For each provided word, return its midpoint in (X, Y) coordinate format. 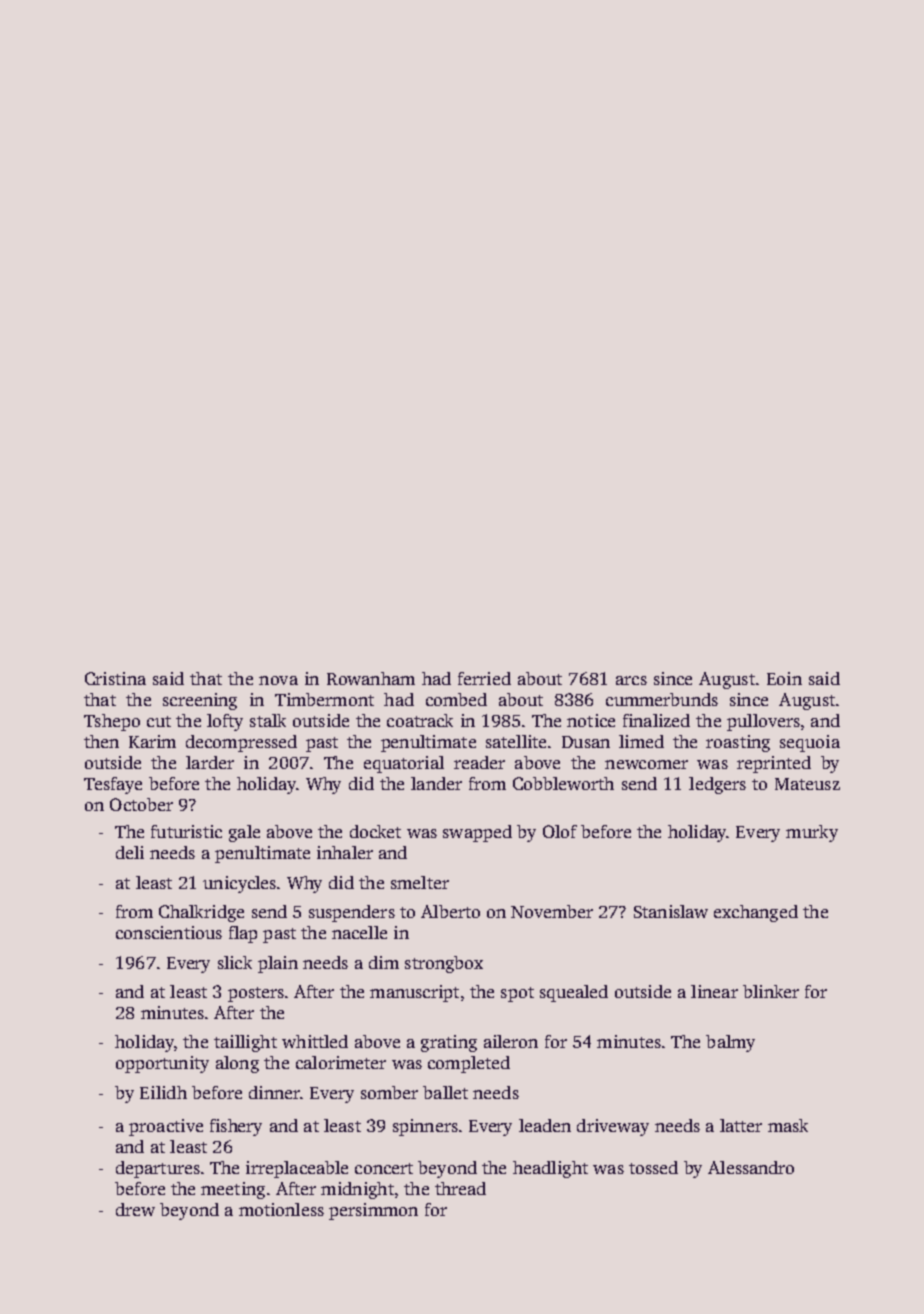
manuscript (414, 993)
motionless (281, 1209)
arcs (631, 680)
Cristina (115, 678)
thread (460, 1188)
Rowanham (371, 678)
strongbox (444, 964)
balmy (730, 1043)
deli (130, 852)
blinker (771, 991)
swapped (477, 833)
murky (812, 833)
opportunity (162, 1064)
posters (256, 994)
